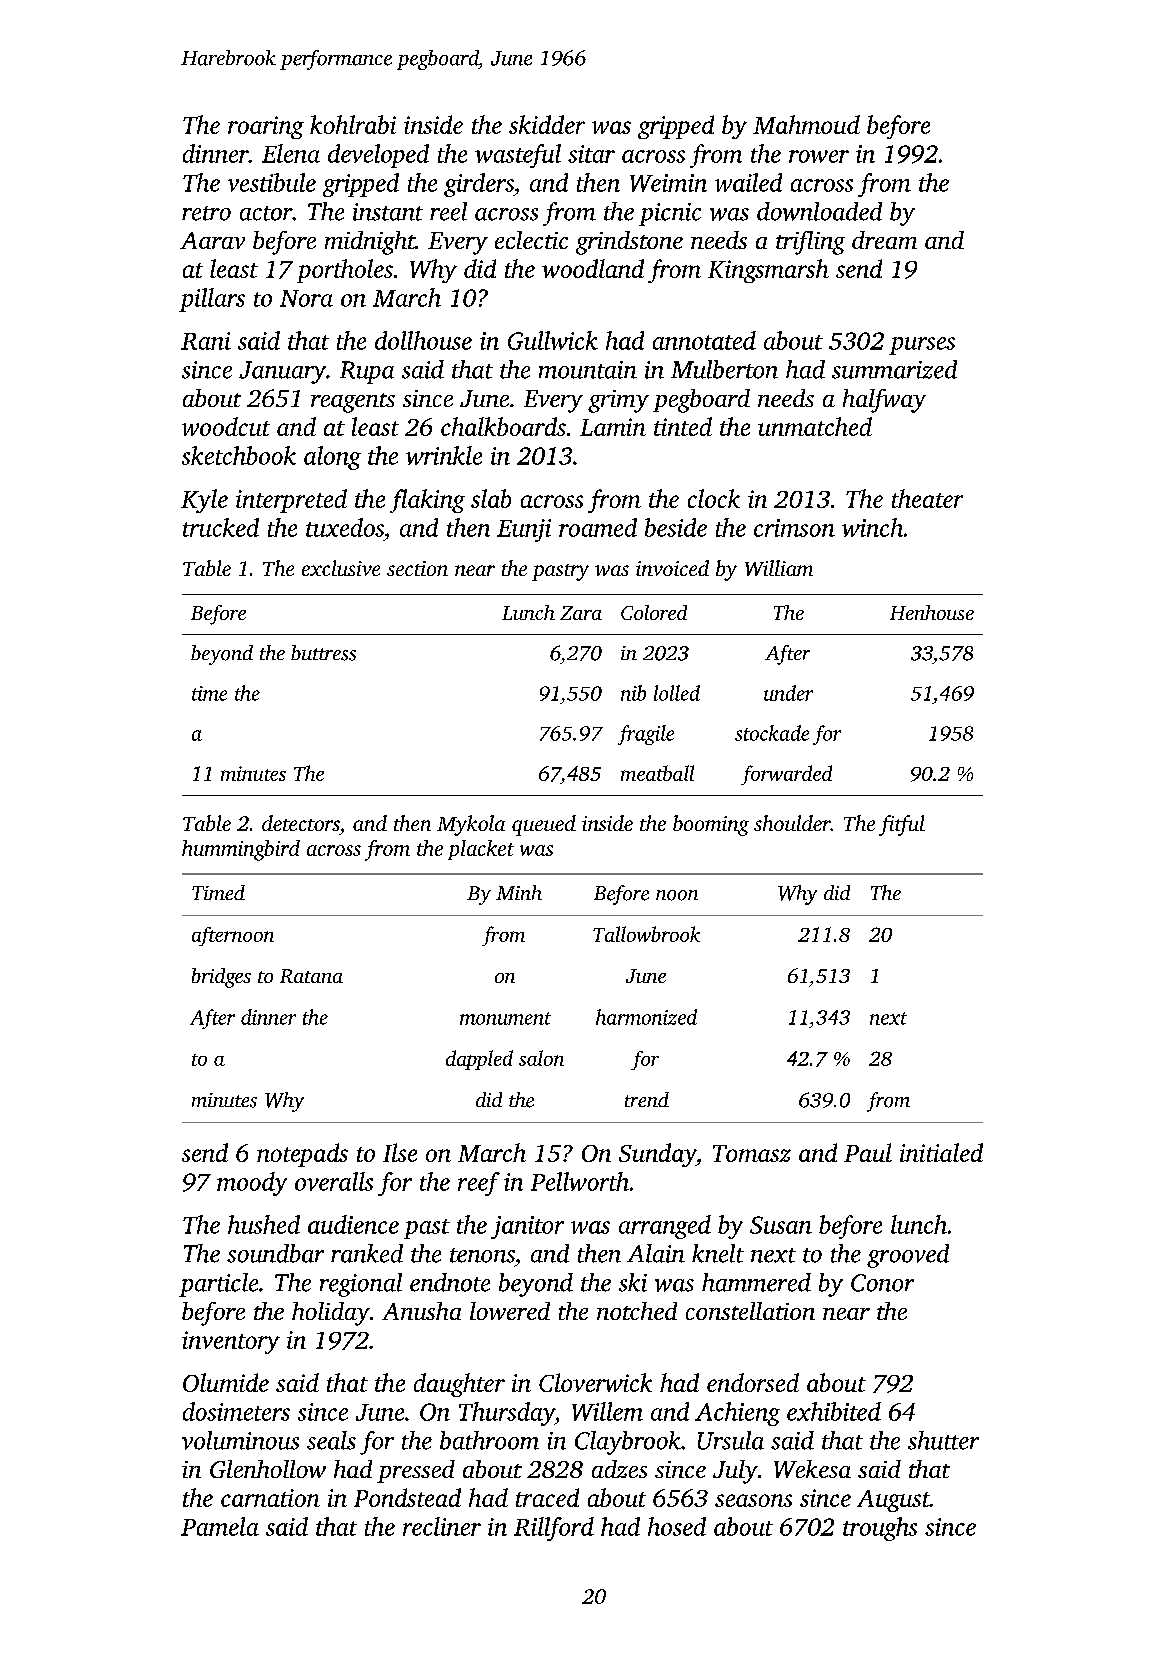  I want to click on purses, so click(922, 346).
